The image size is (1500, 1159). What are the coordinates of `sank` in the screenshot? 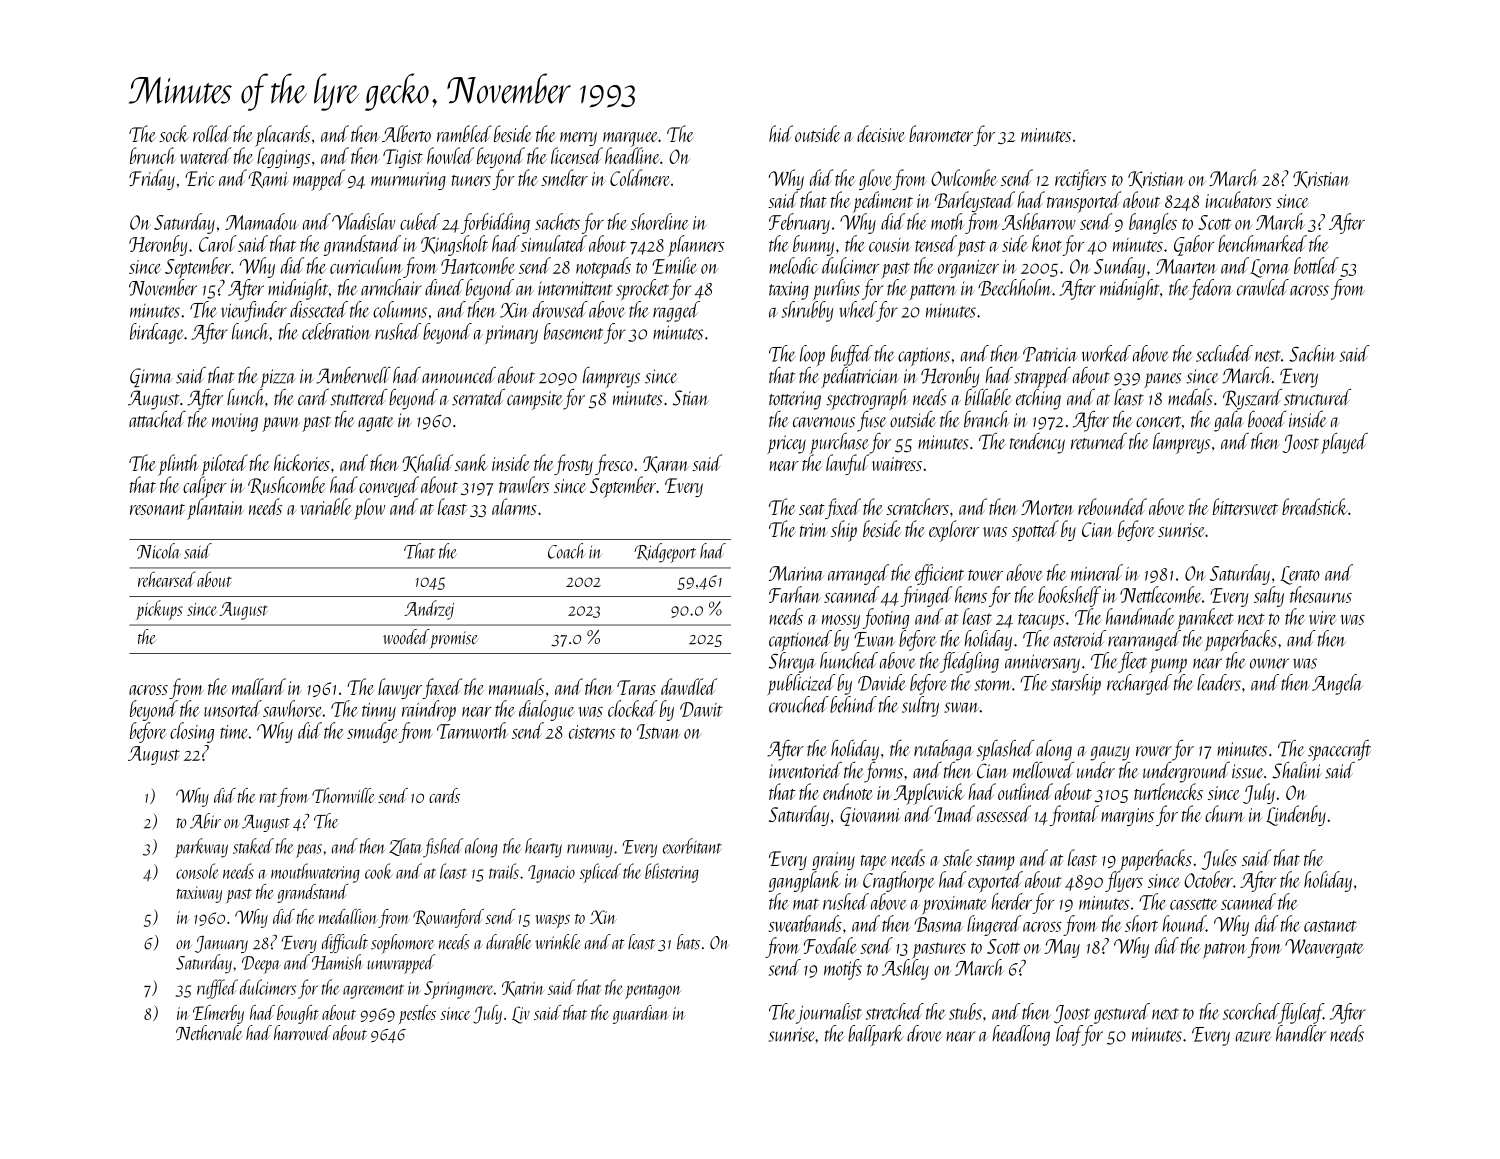 It's located at (471, 462).
